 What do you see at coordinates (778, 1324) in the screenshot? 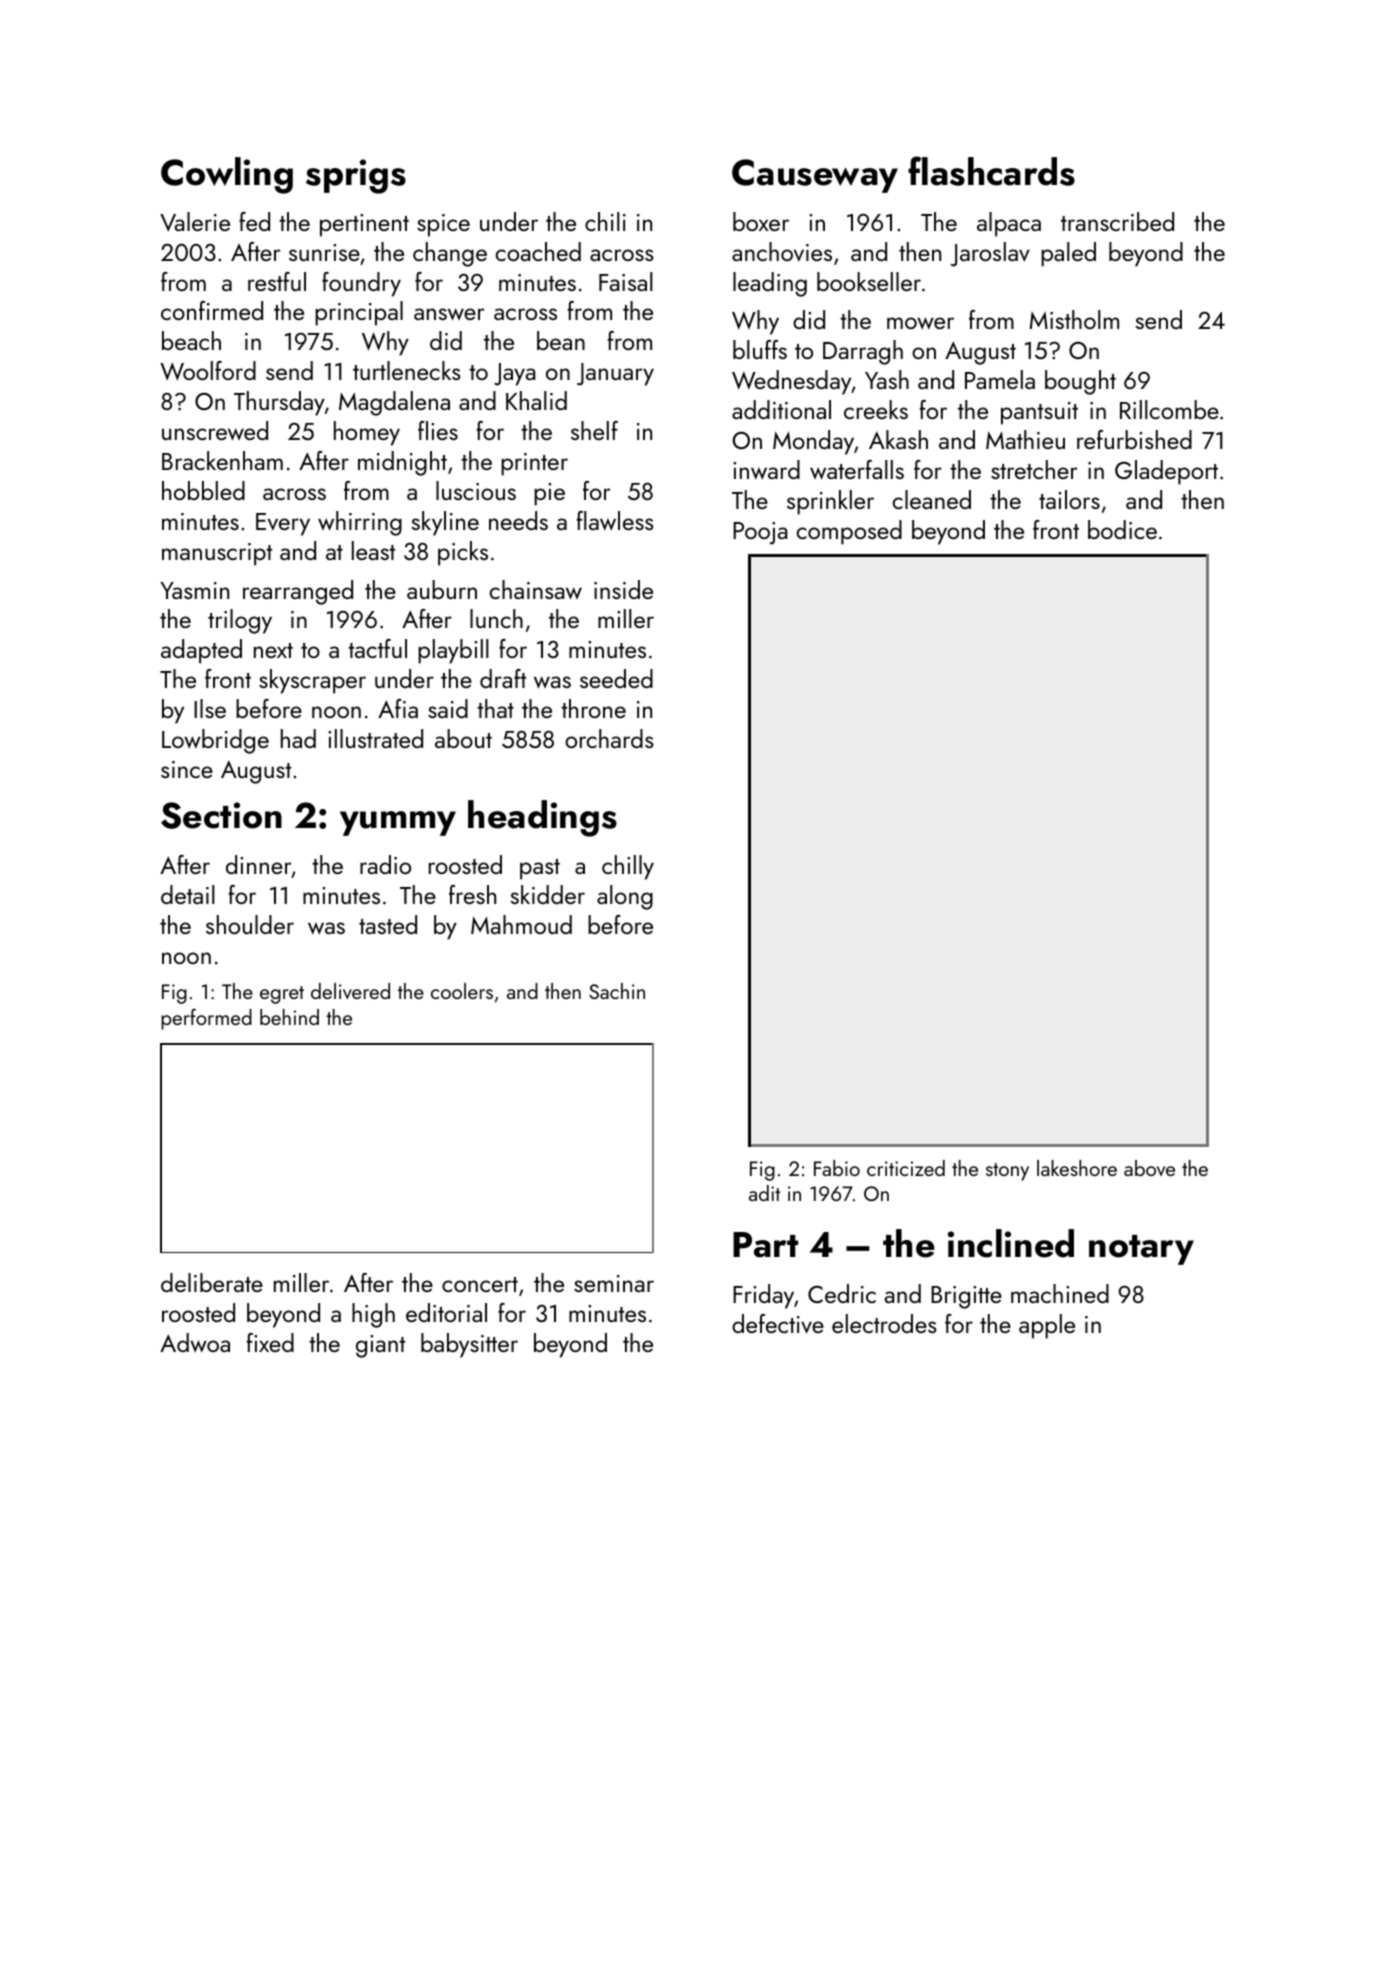
I see `defective` at bounding box center [778, 1324].
